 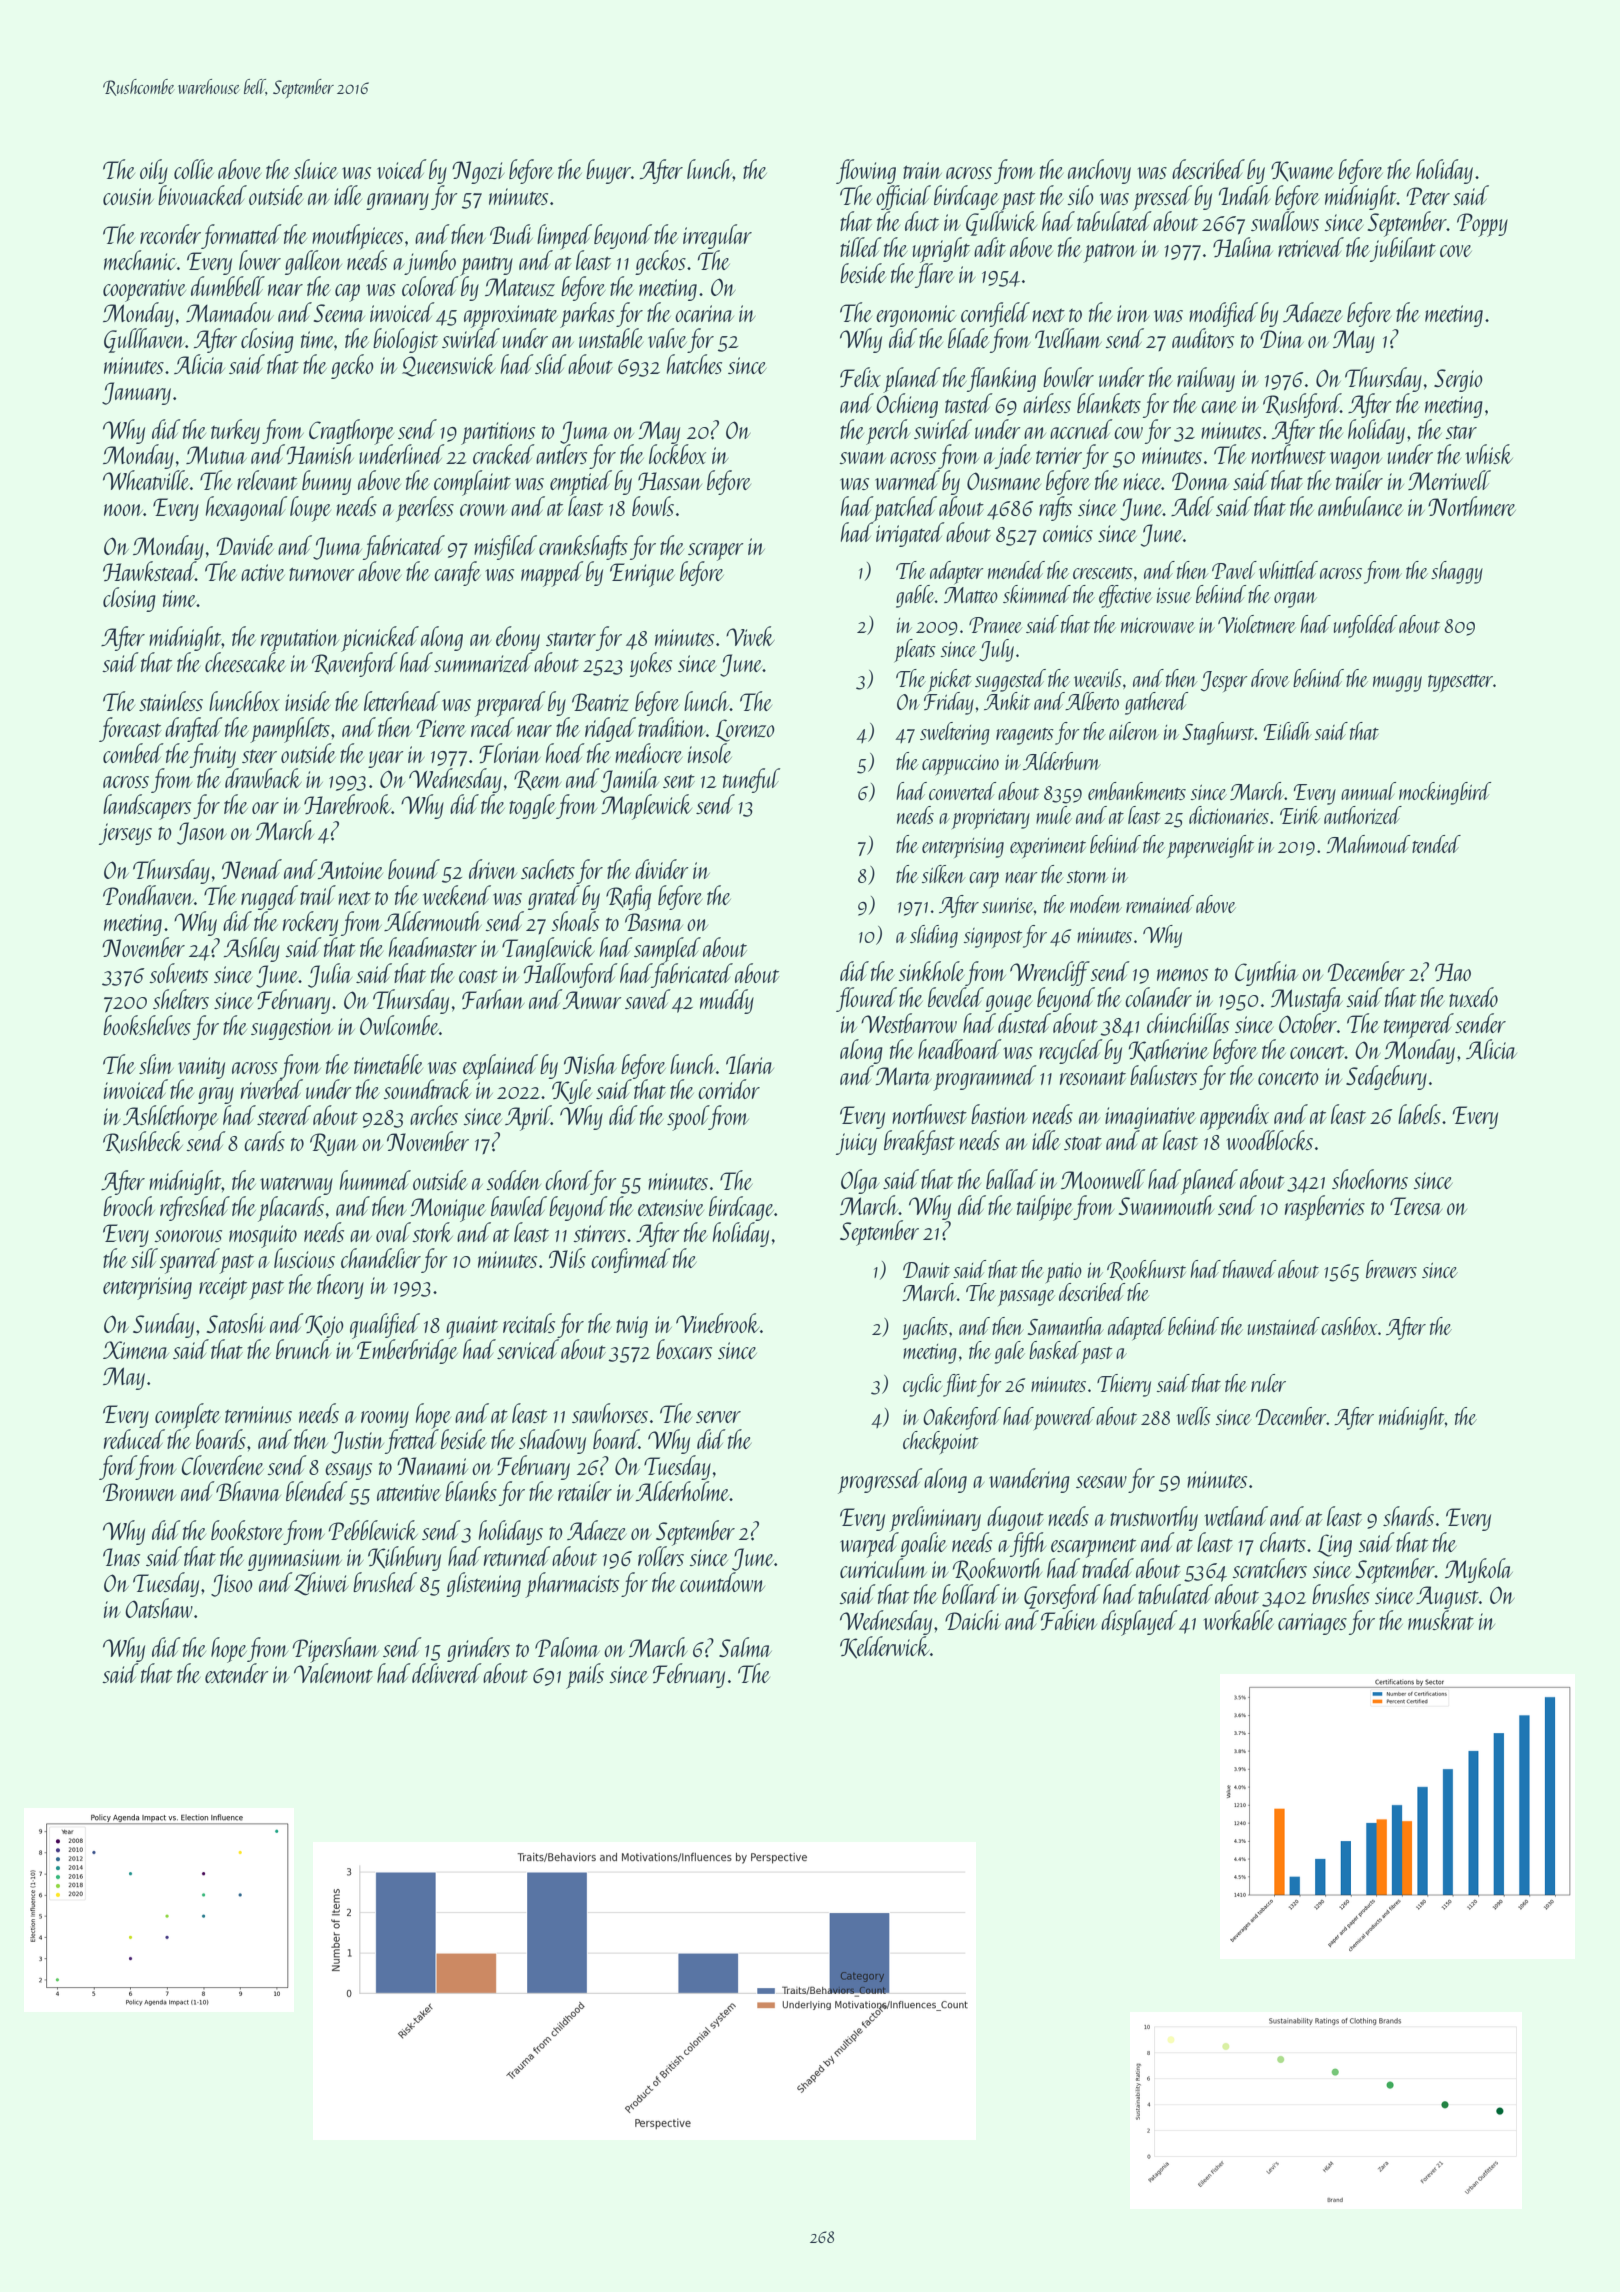 What do you see at coordinates (1236, 1516) in the document?
I see `wetland` at bounding box center [1236, 1516].
